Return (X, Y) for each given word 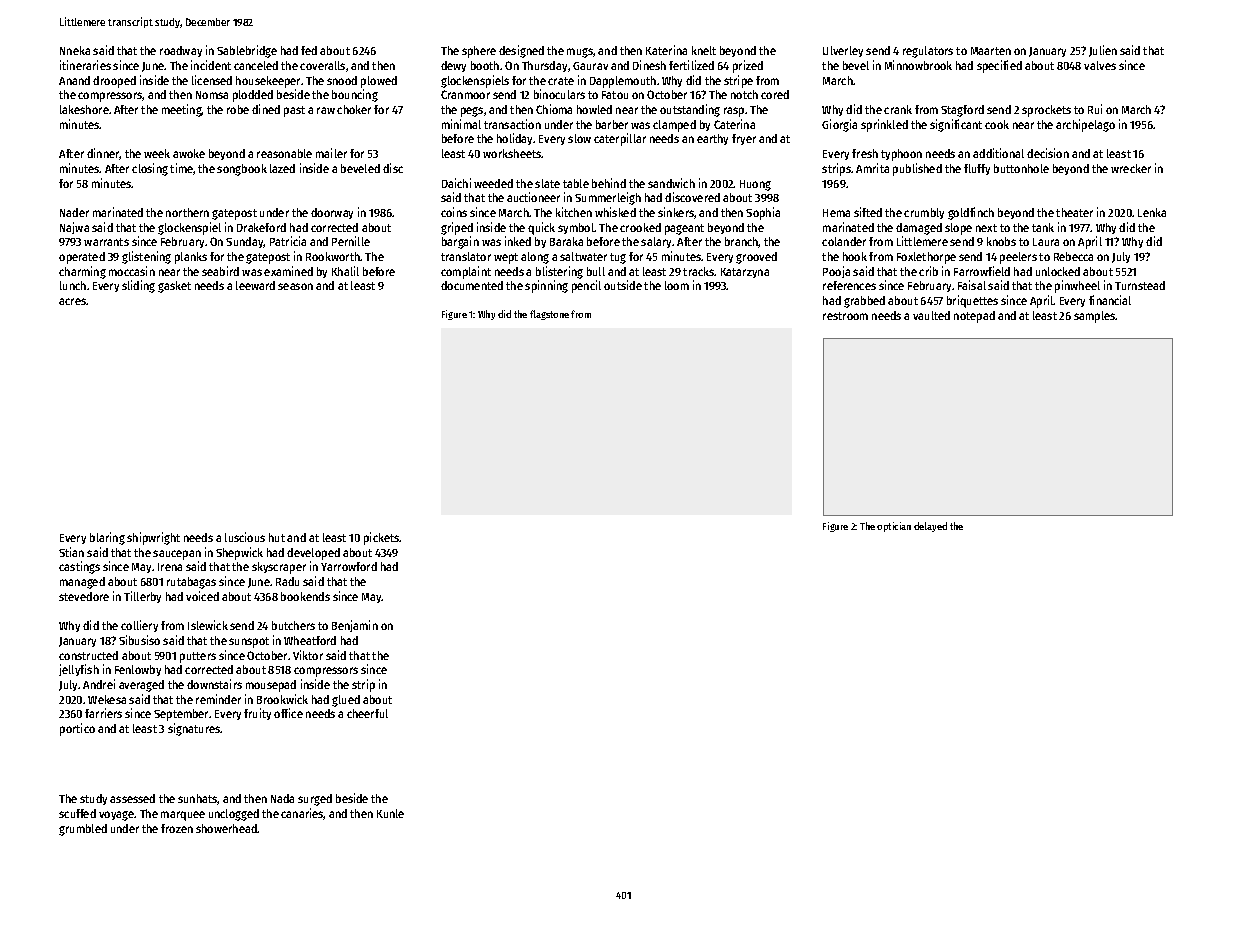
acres (72, 301)
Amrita (872, 168)
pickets (382, 538)
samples (1095, 317)
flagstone (549, 315)
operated (82, 258)
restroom (845, 316)
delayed (930, 527)
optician (894, 527)
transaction (512, 124)
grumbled (83, 830)
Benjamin (355, 626)
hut (277, 537)
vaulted (931, 315)
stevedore (84, 596)
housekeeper (268, 82)
